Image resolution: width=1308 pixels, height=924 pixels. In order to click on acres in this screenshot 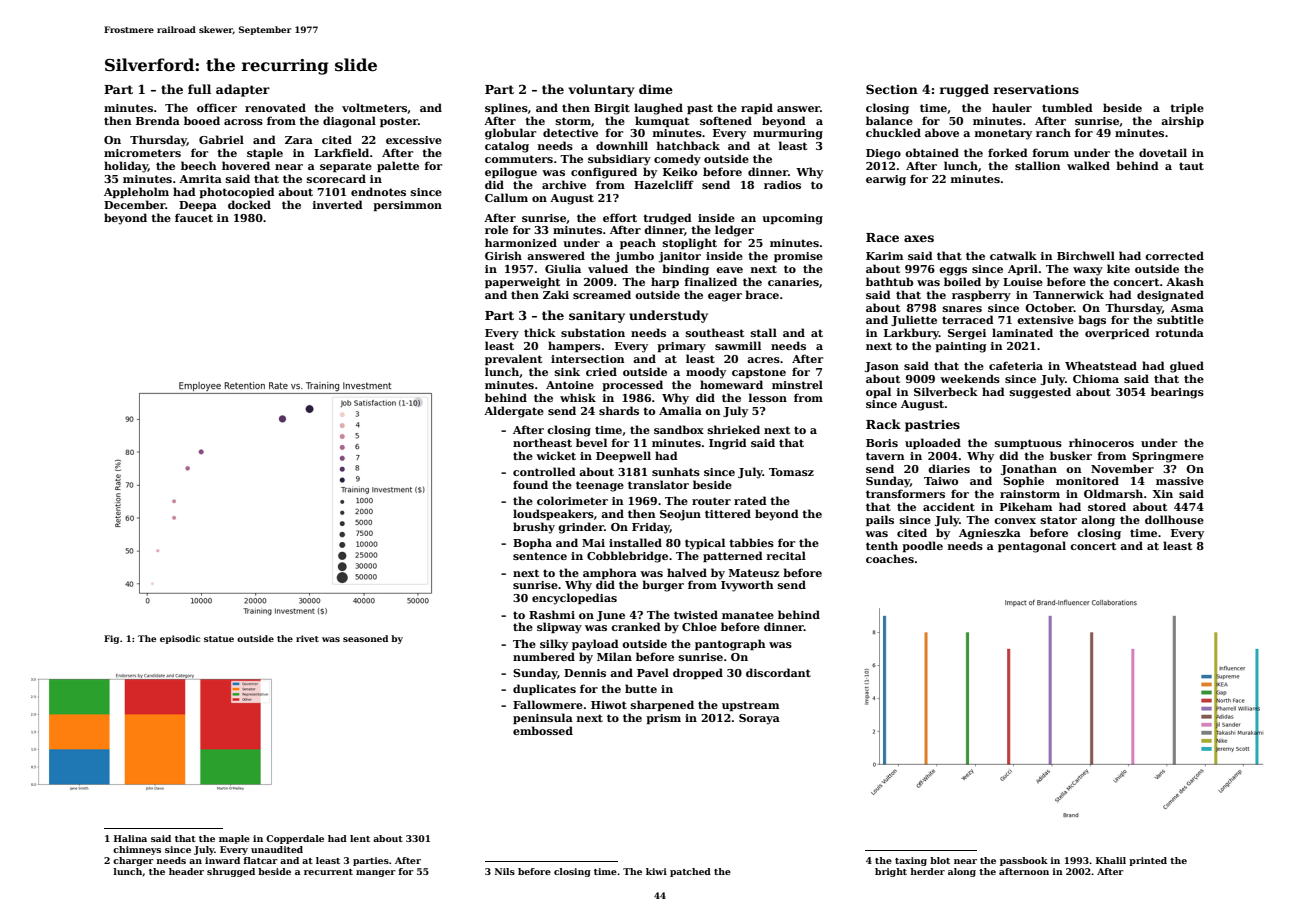, I will do `click(763, 360)`.
